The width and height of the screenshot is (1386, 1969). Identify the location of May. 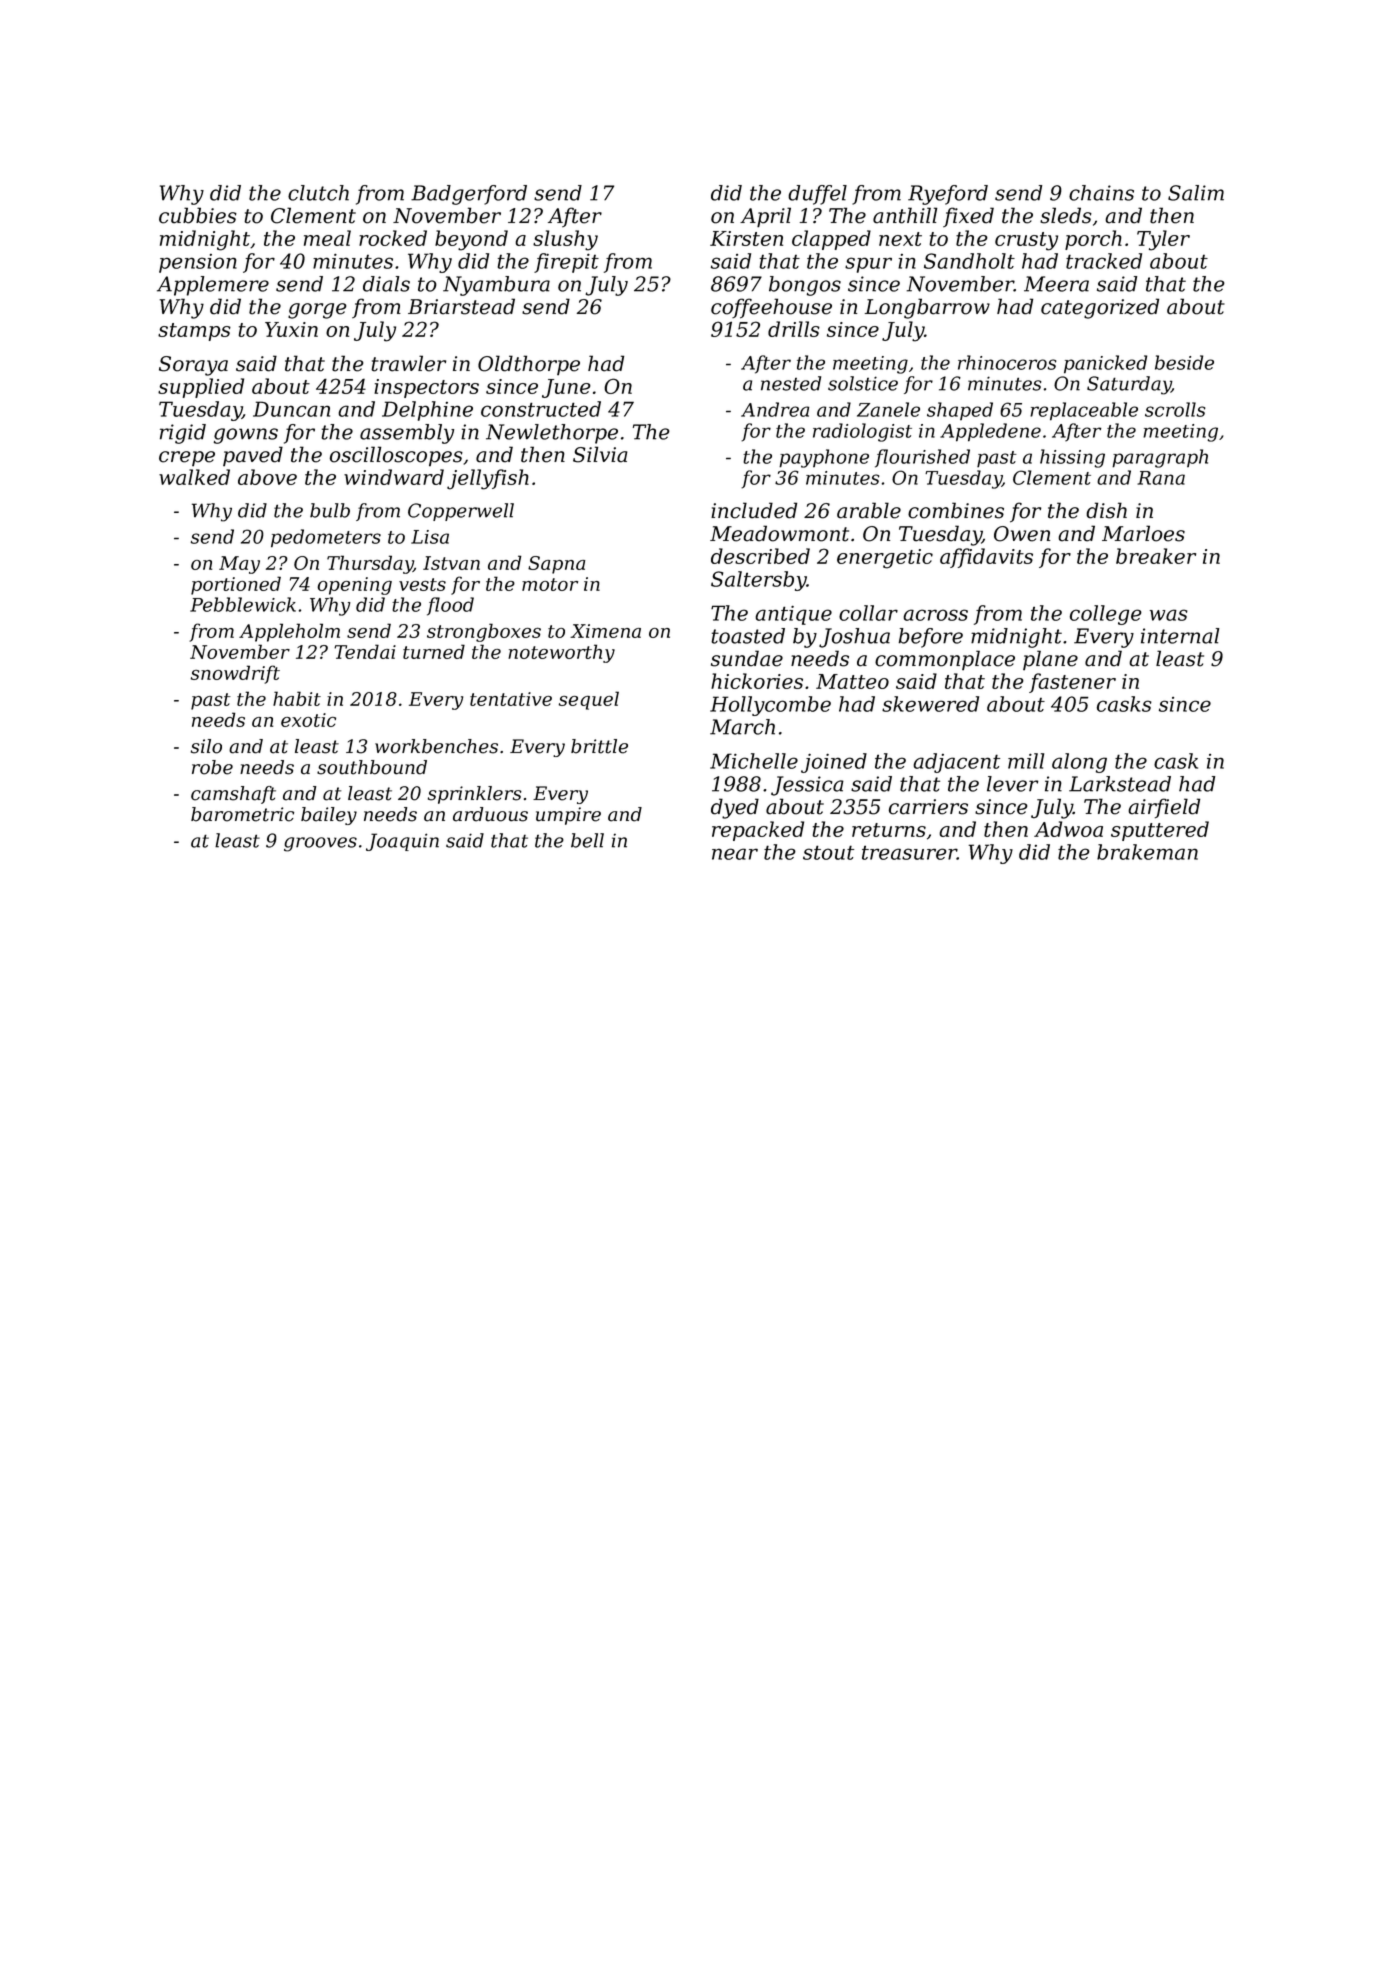
(239, 565).
